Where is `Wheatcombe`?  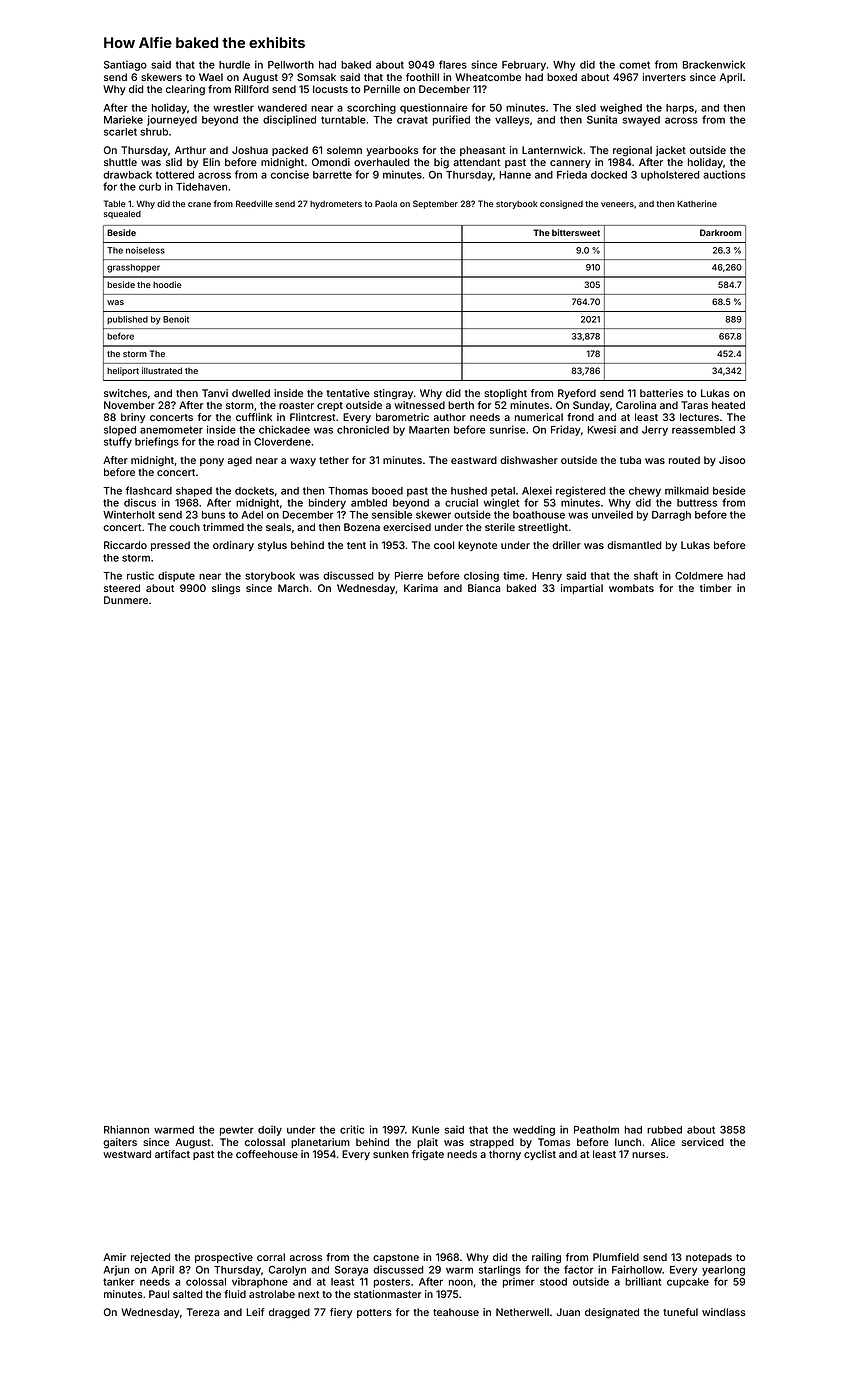 Wheatcombe is located at coordinates (488, 77).
